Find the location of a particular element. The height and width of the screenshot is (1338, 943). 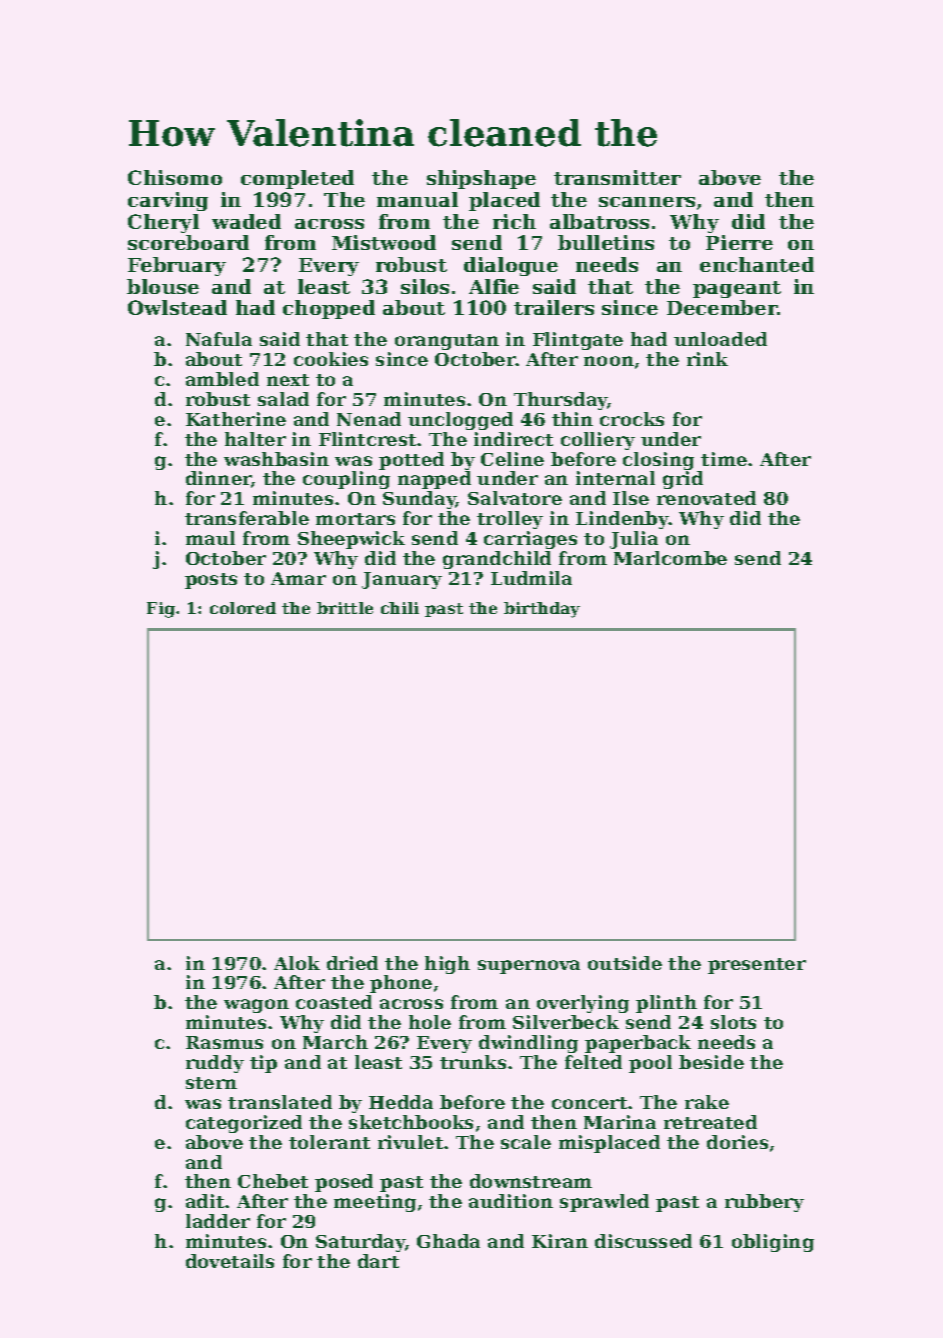

crocks is located at coordinates (632, 419).
